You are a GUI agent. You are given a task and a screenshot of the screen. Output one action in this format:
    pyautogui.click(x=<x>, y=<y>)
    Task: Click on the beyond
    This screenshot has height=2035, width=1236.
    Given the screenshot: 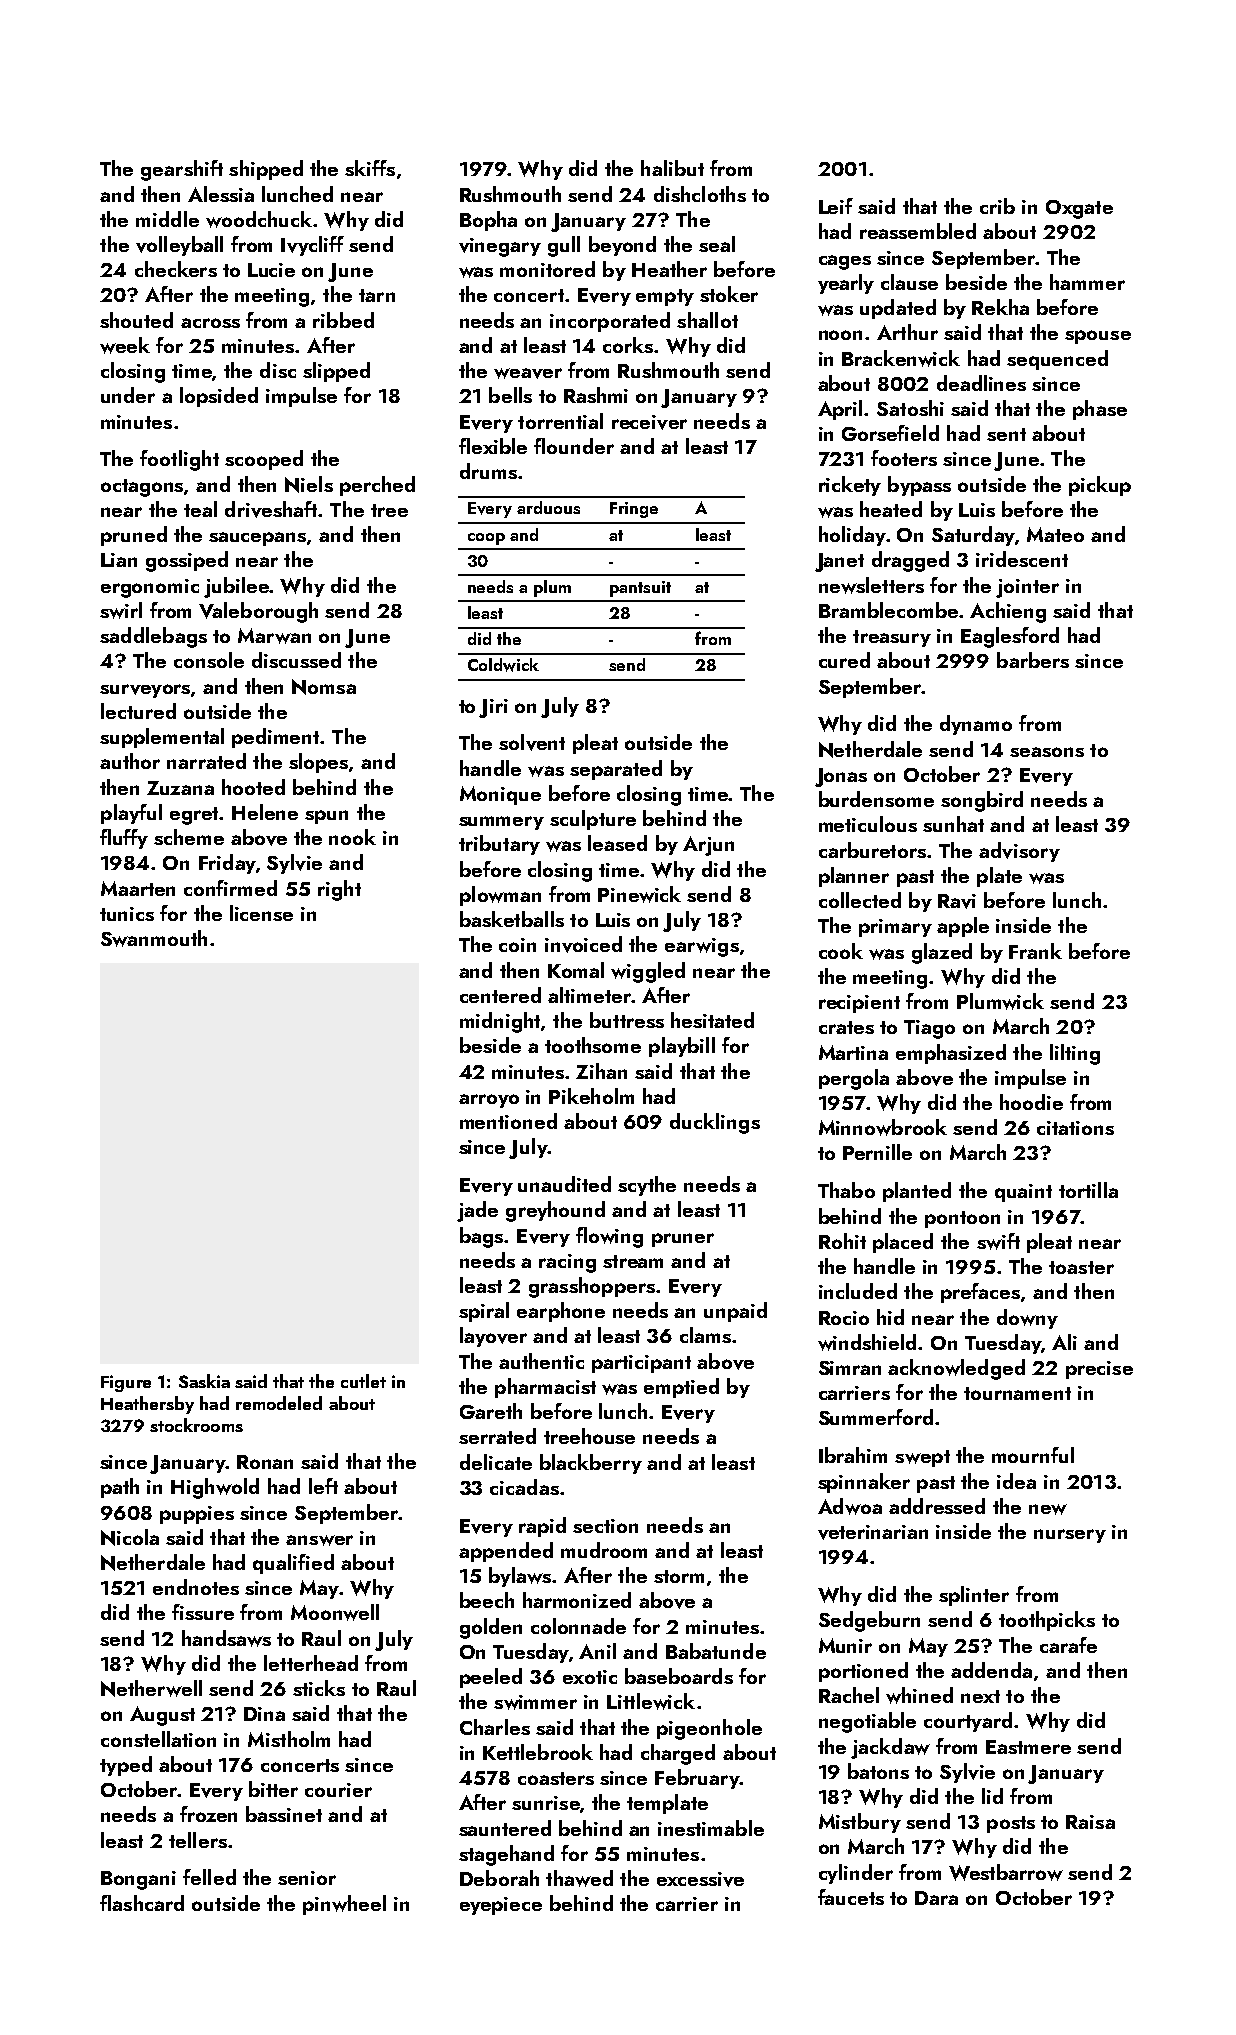 What is the action you would take?
    pyautogui.click(x=622, y=246)
